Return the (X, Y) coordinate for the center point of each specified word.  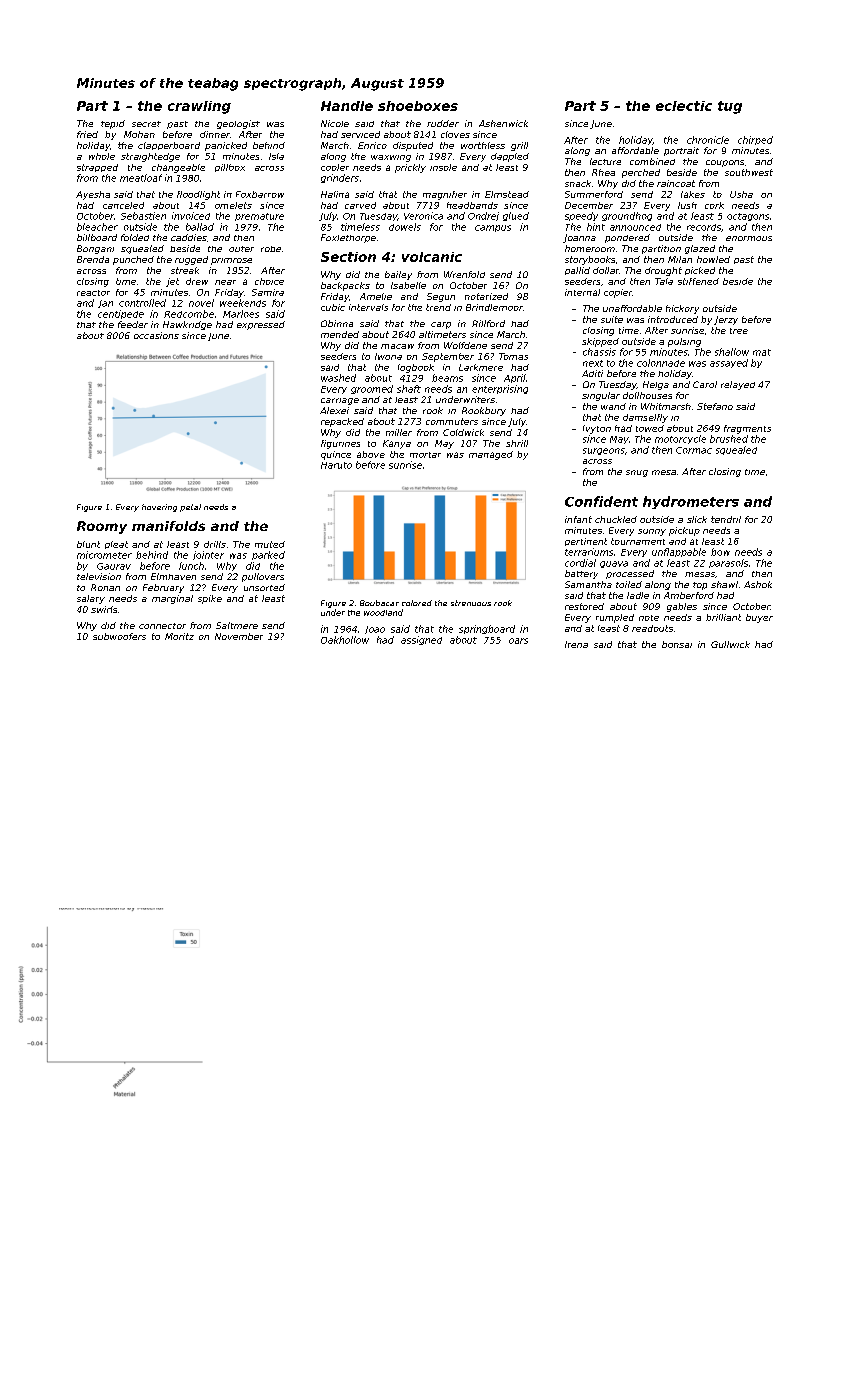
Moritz (179, 636)
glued (516, 216)
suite (612, 319)
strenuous (471, 603)
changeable (178, 168)
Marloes (241, 314)
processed (630, 574)
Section (348, 257)
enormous (749, 238)
